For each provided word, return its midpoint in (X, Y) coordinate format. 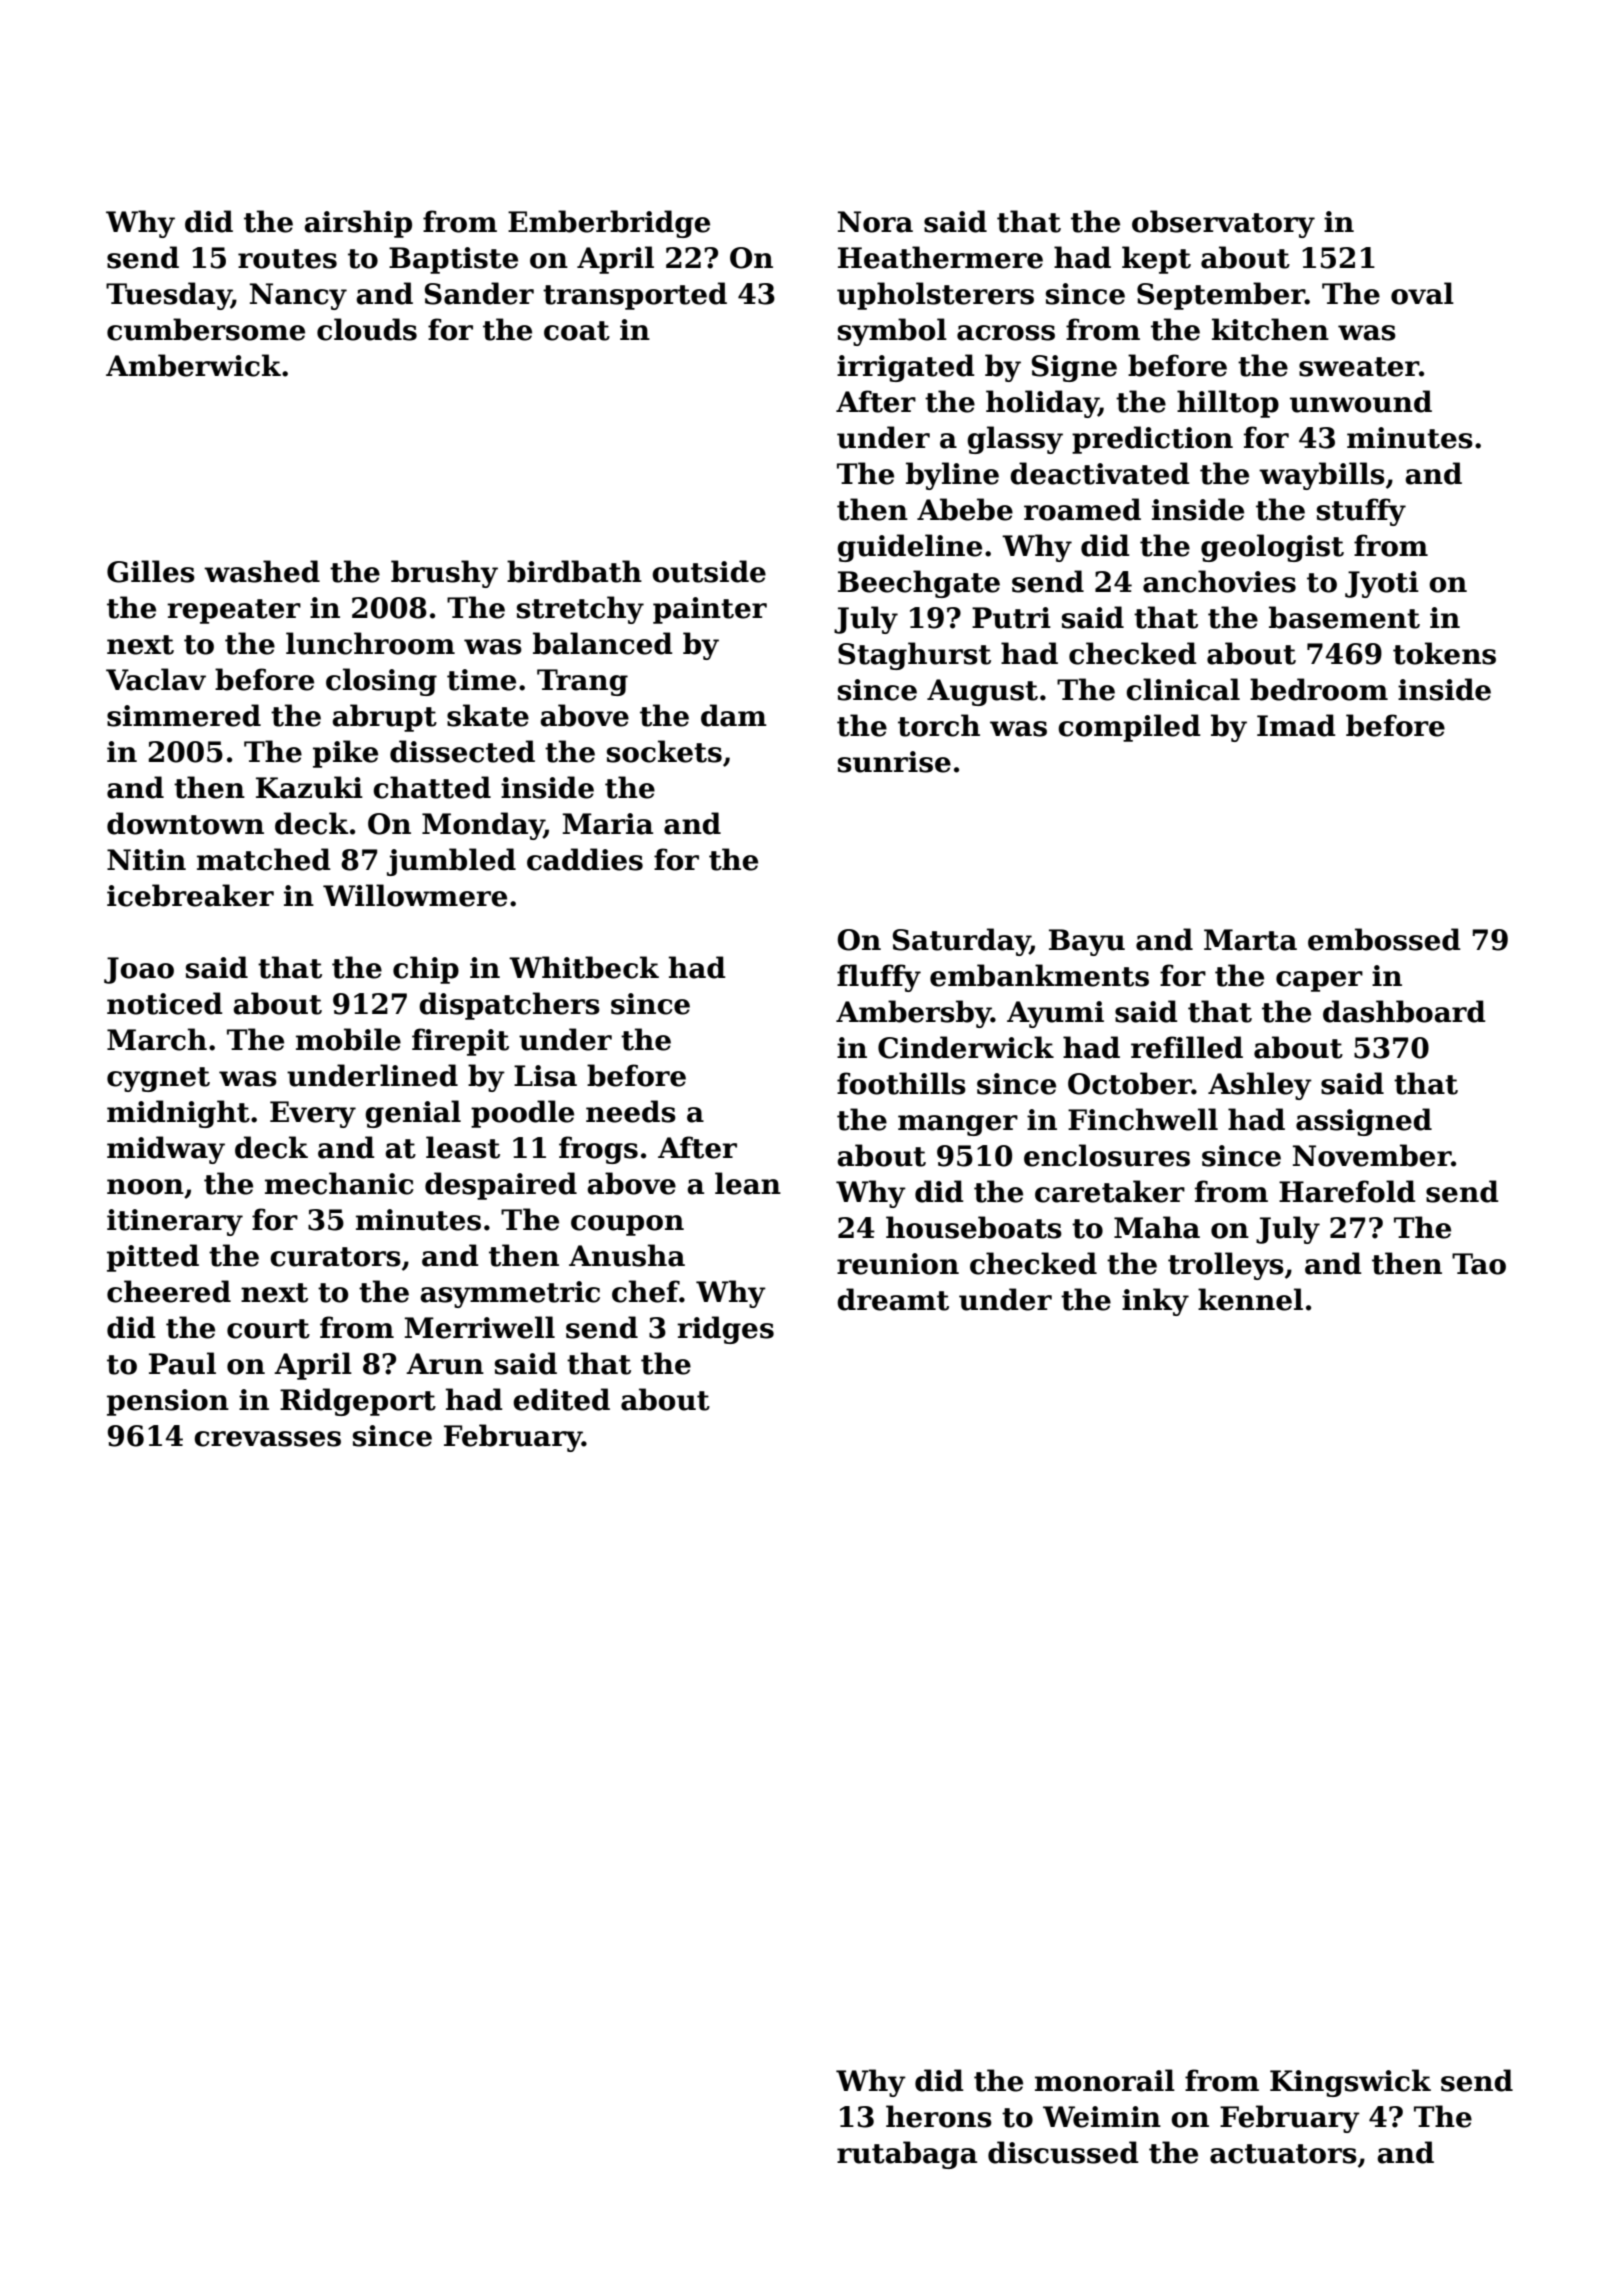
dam (734, 715)
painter (710, 610)
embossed (1384, 939)
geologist (1272, 548)
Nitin (146, 860)
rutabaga (907, 2155)
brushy (444, 574)
